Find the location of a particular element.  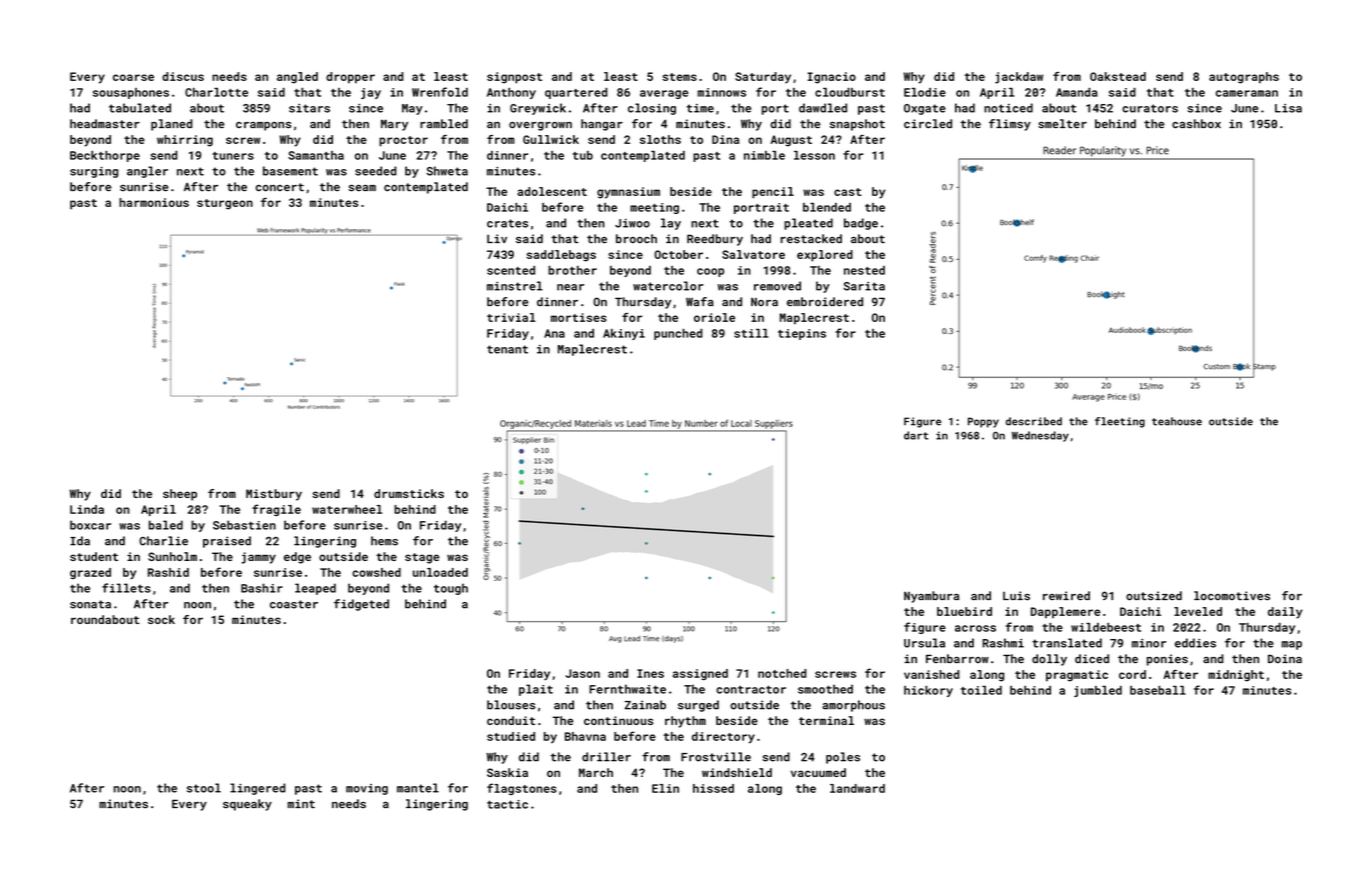

rewired is located at coordinates (1066, 596).
